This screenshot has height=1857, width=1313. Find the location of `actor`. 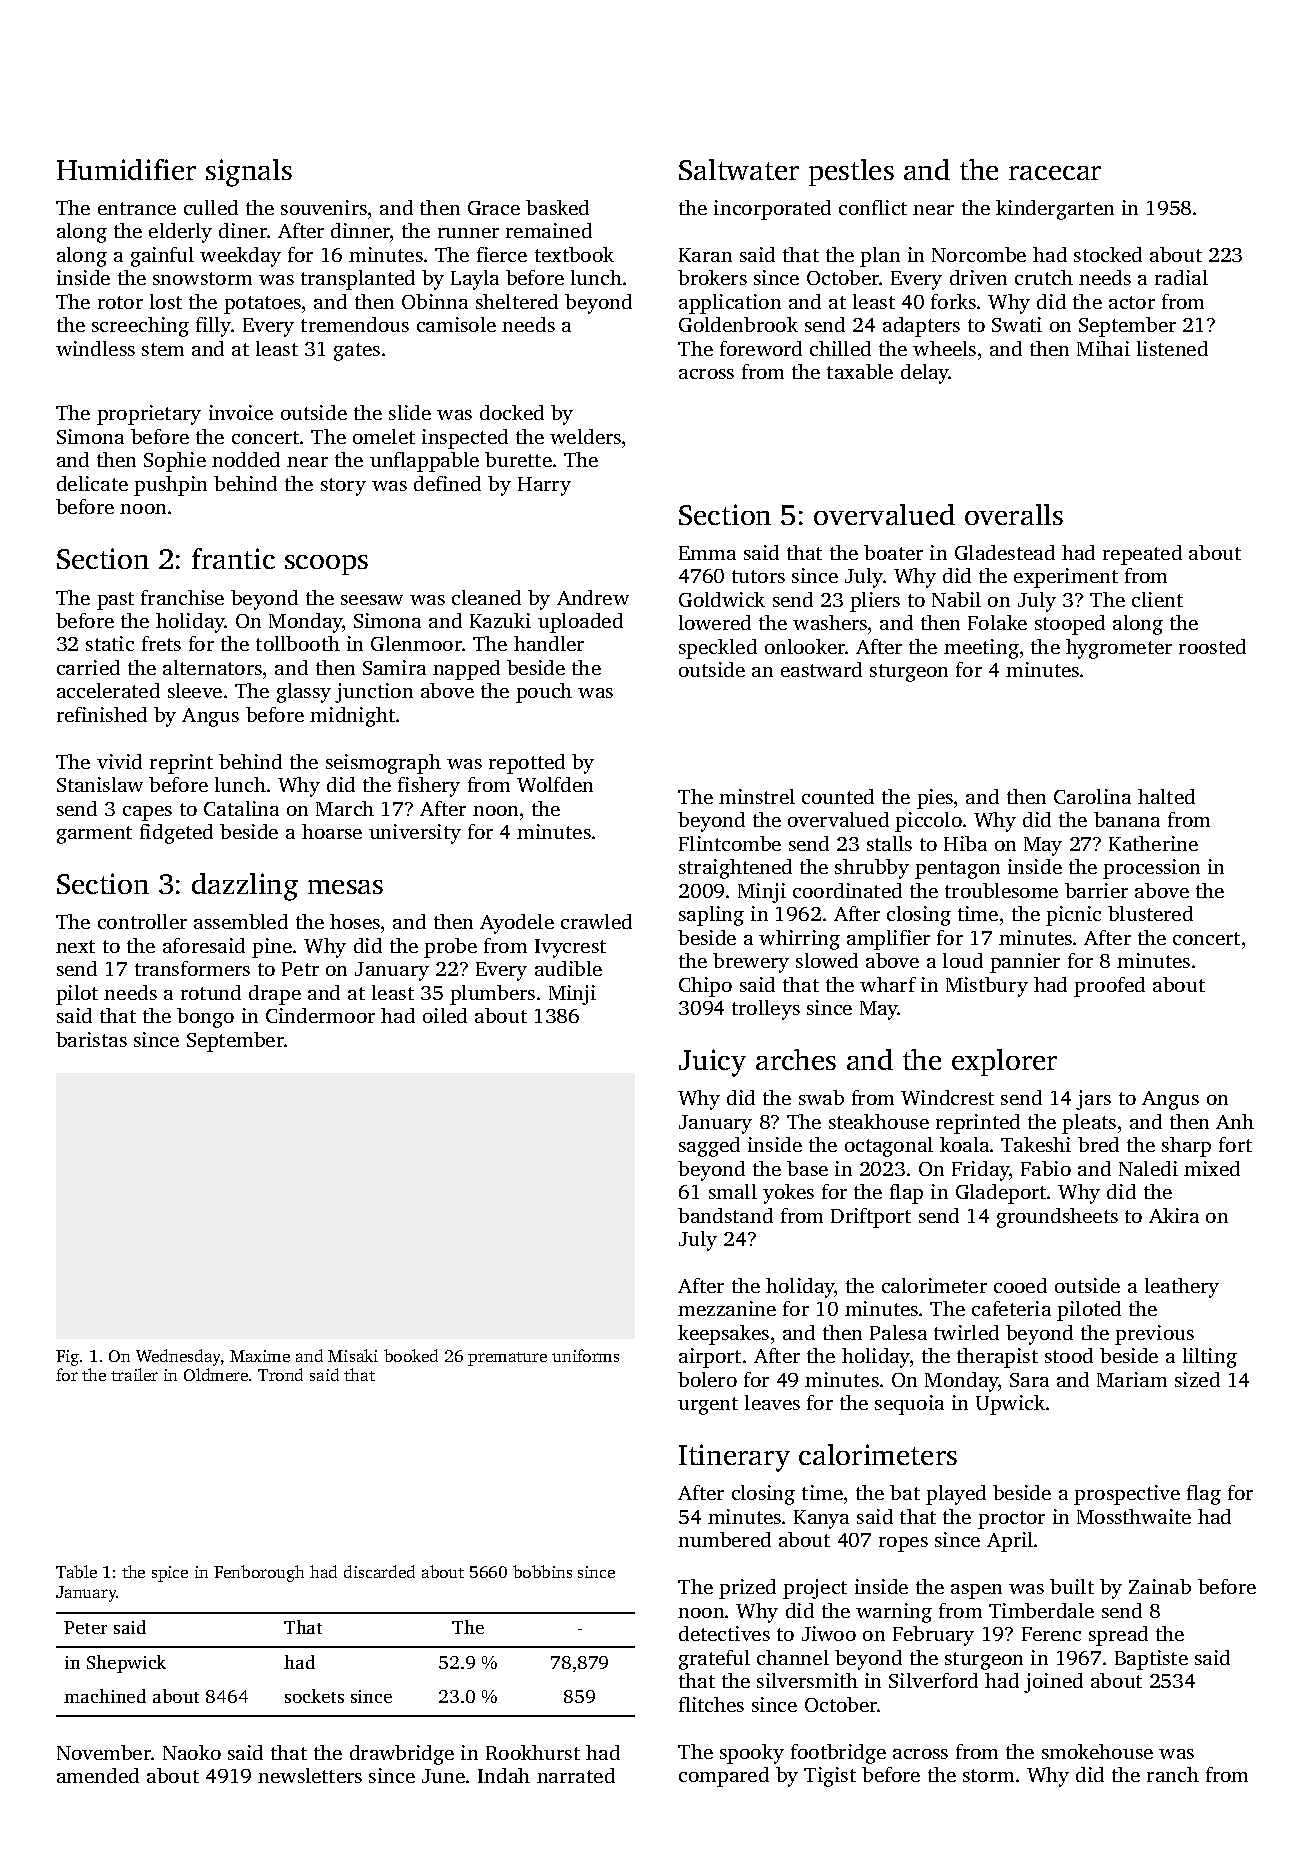

actor is located at coordinates (1132, 302).
